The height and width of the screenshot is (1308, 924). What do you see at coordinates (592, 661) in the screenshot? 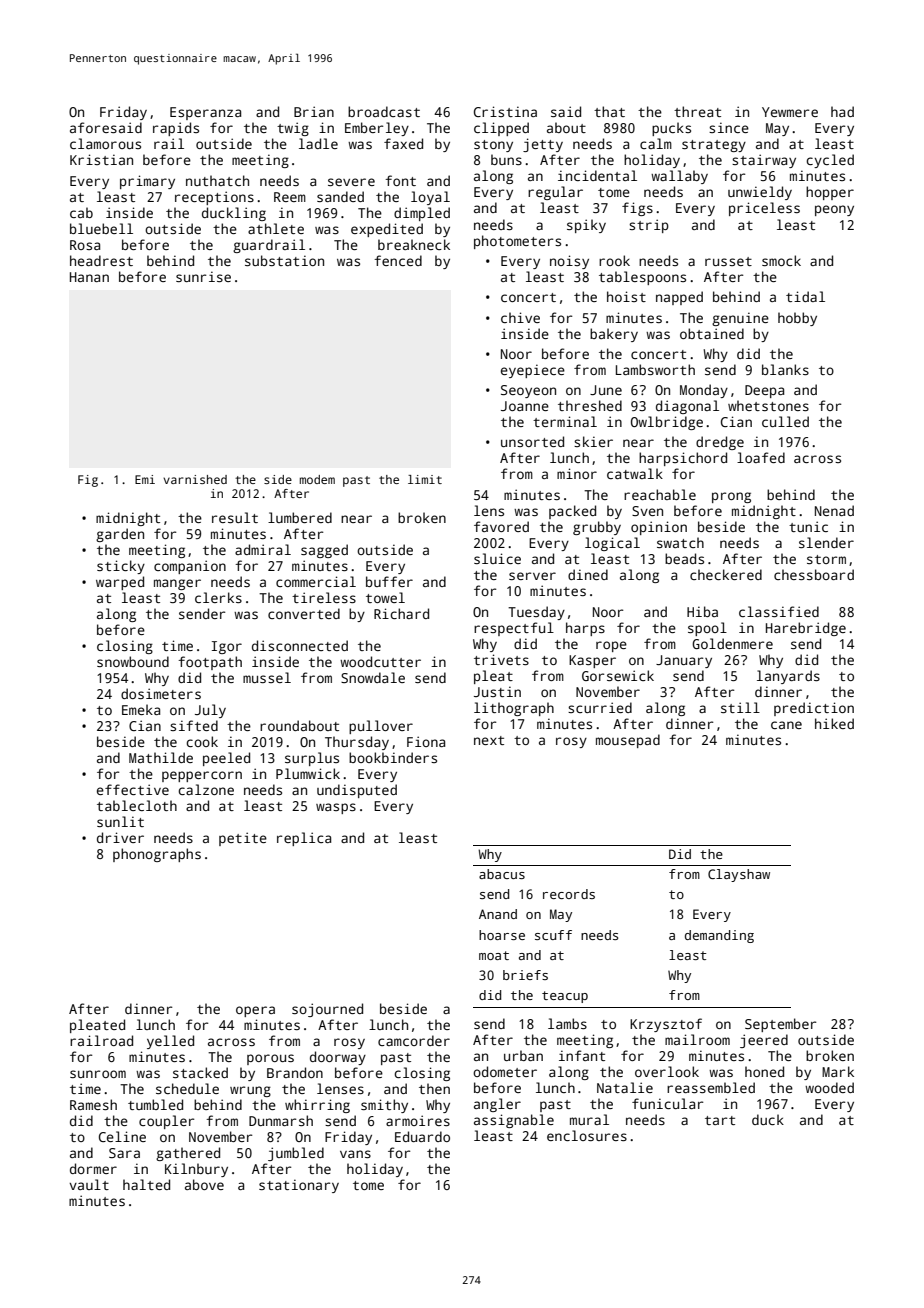
I see `Kasper` at bounding box center [592, 661].
